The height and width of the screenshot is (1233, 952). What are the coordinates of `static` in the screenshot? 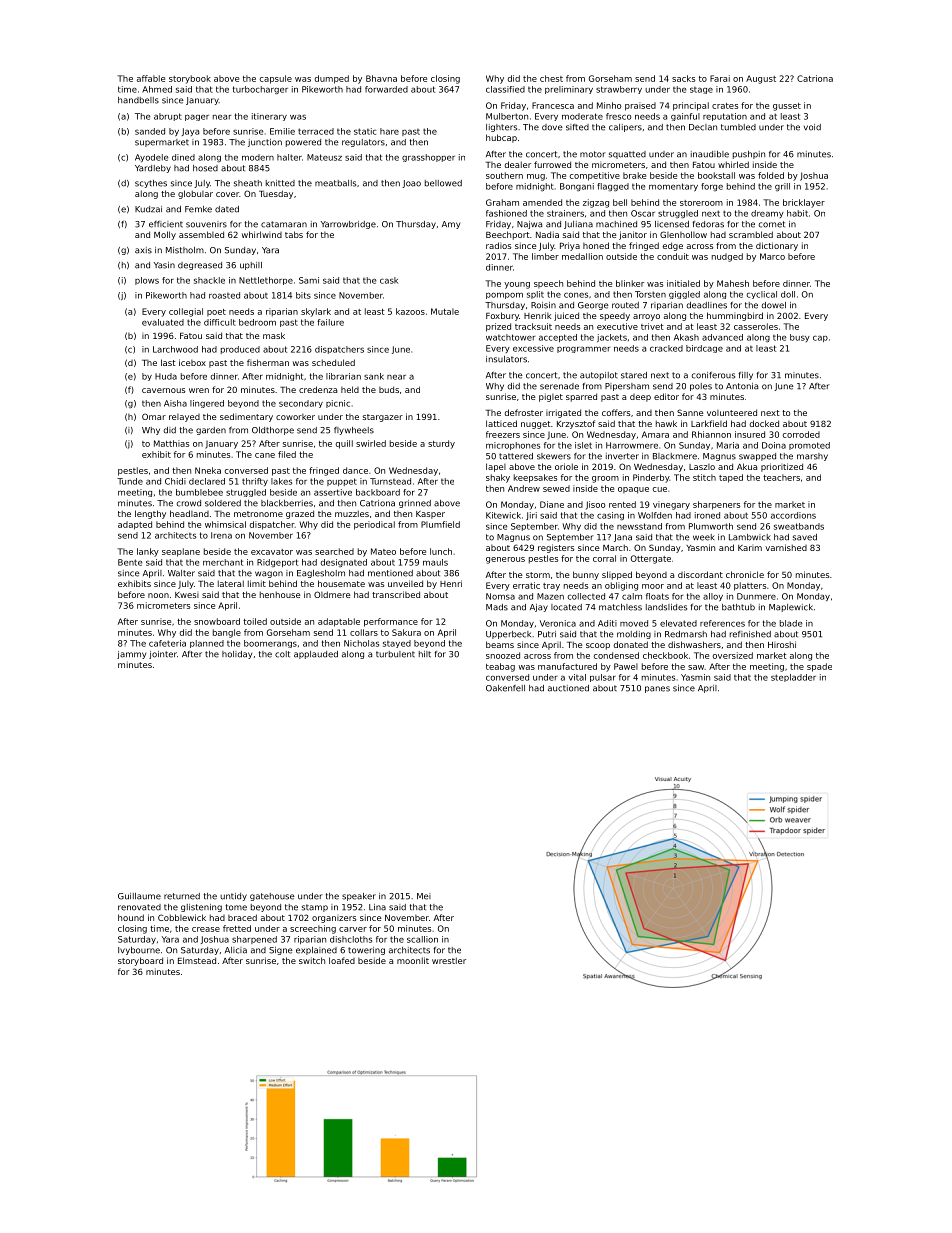 It's located at (365, 131).
